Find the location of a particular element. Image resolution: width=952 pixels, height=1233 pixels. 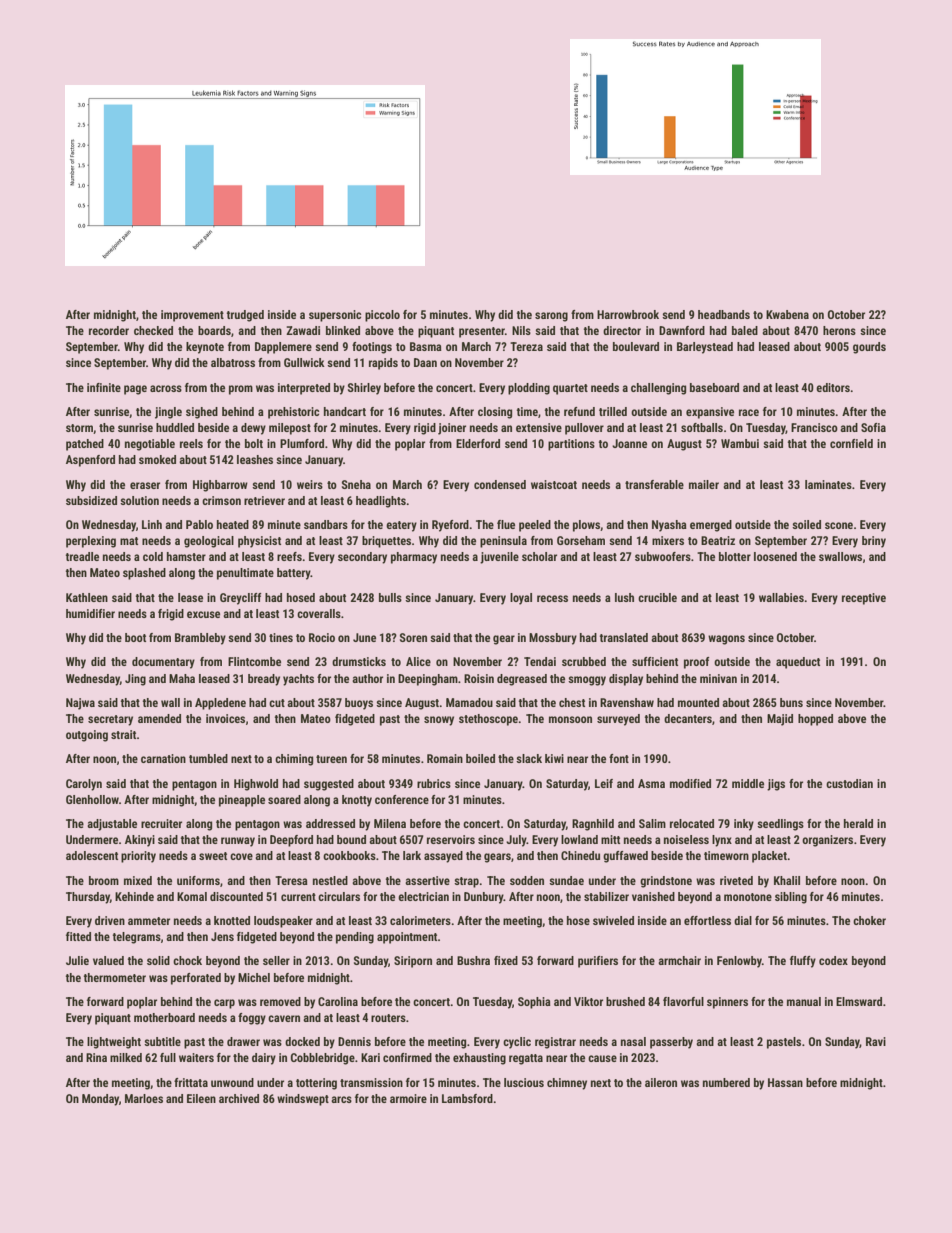

herald is located at coordinates (858, 823).
